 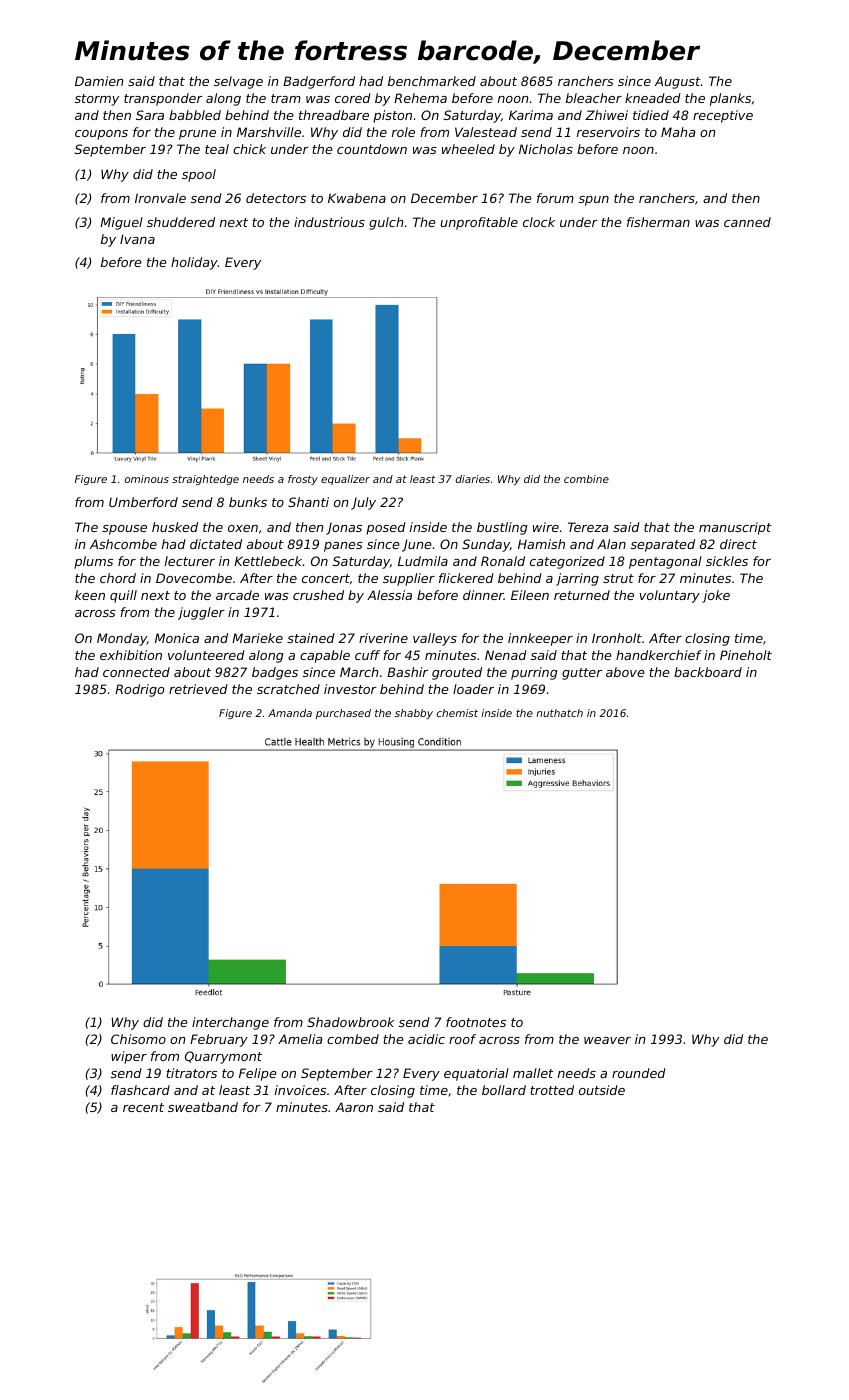 What do you see at coordinates (203, 1107) in the screenshot?
I see `sweatband` at bounding box center [203, 1107].
